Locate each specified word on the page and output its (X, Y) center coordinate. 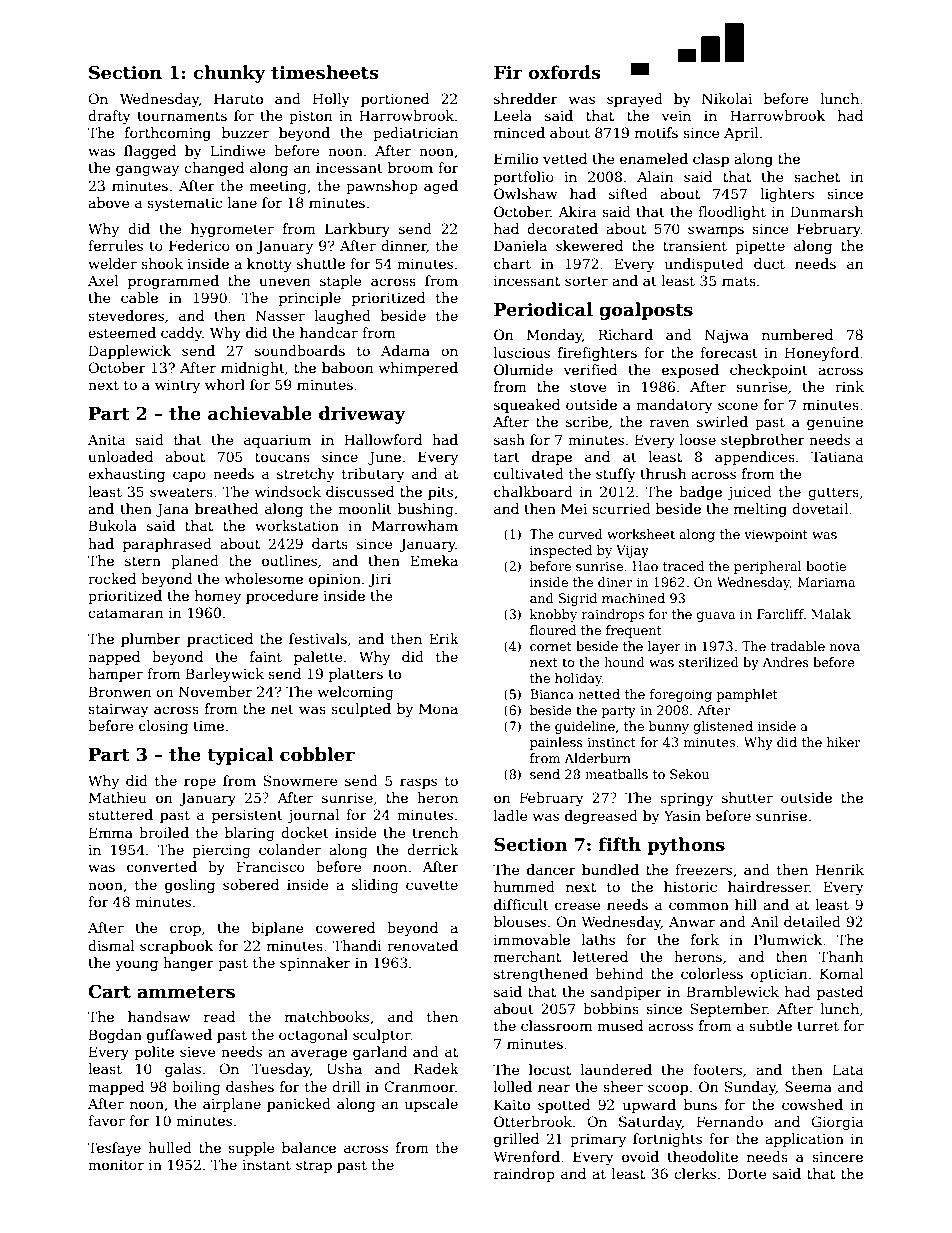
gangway (147, 170)
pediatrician (415, 134)
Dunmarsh (827, 211)
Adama (405, 350)
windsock (288, 491)
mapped (116, 1088)
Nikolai (727, 98)
